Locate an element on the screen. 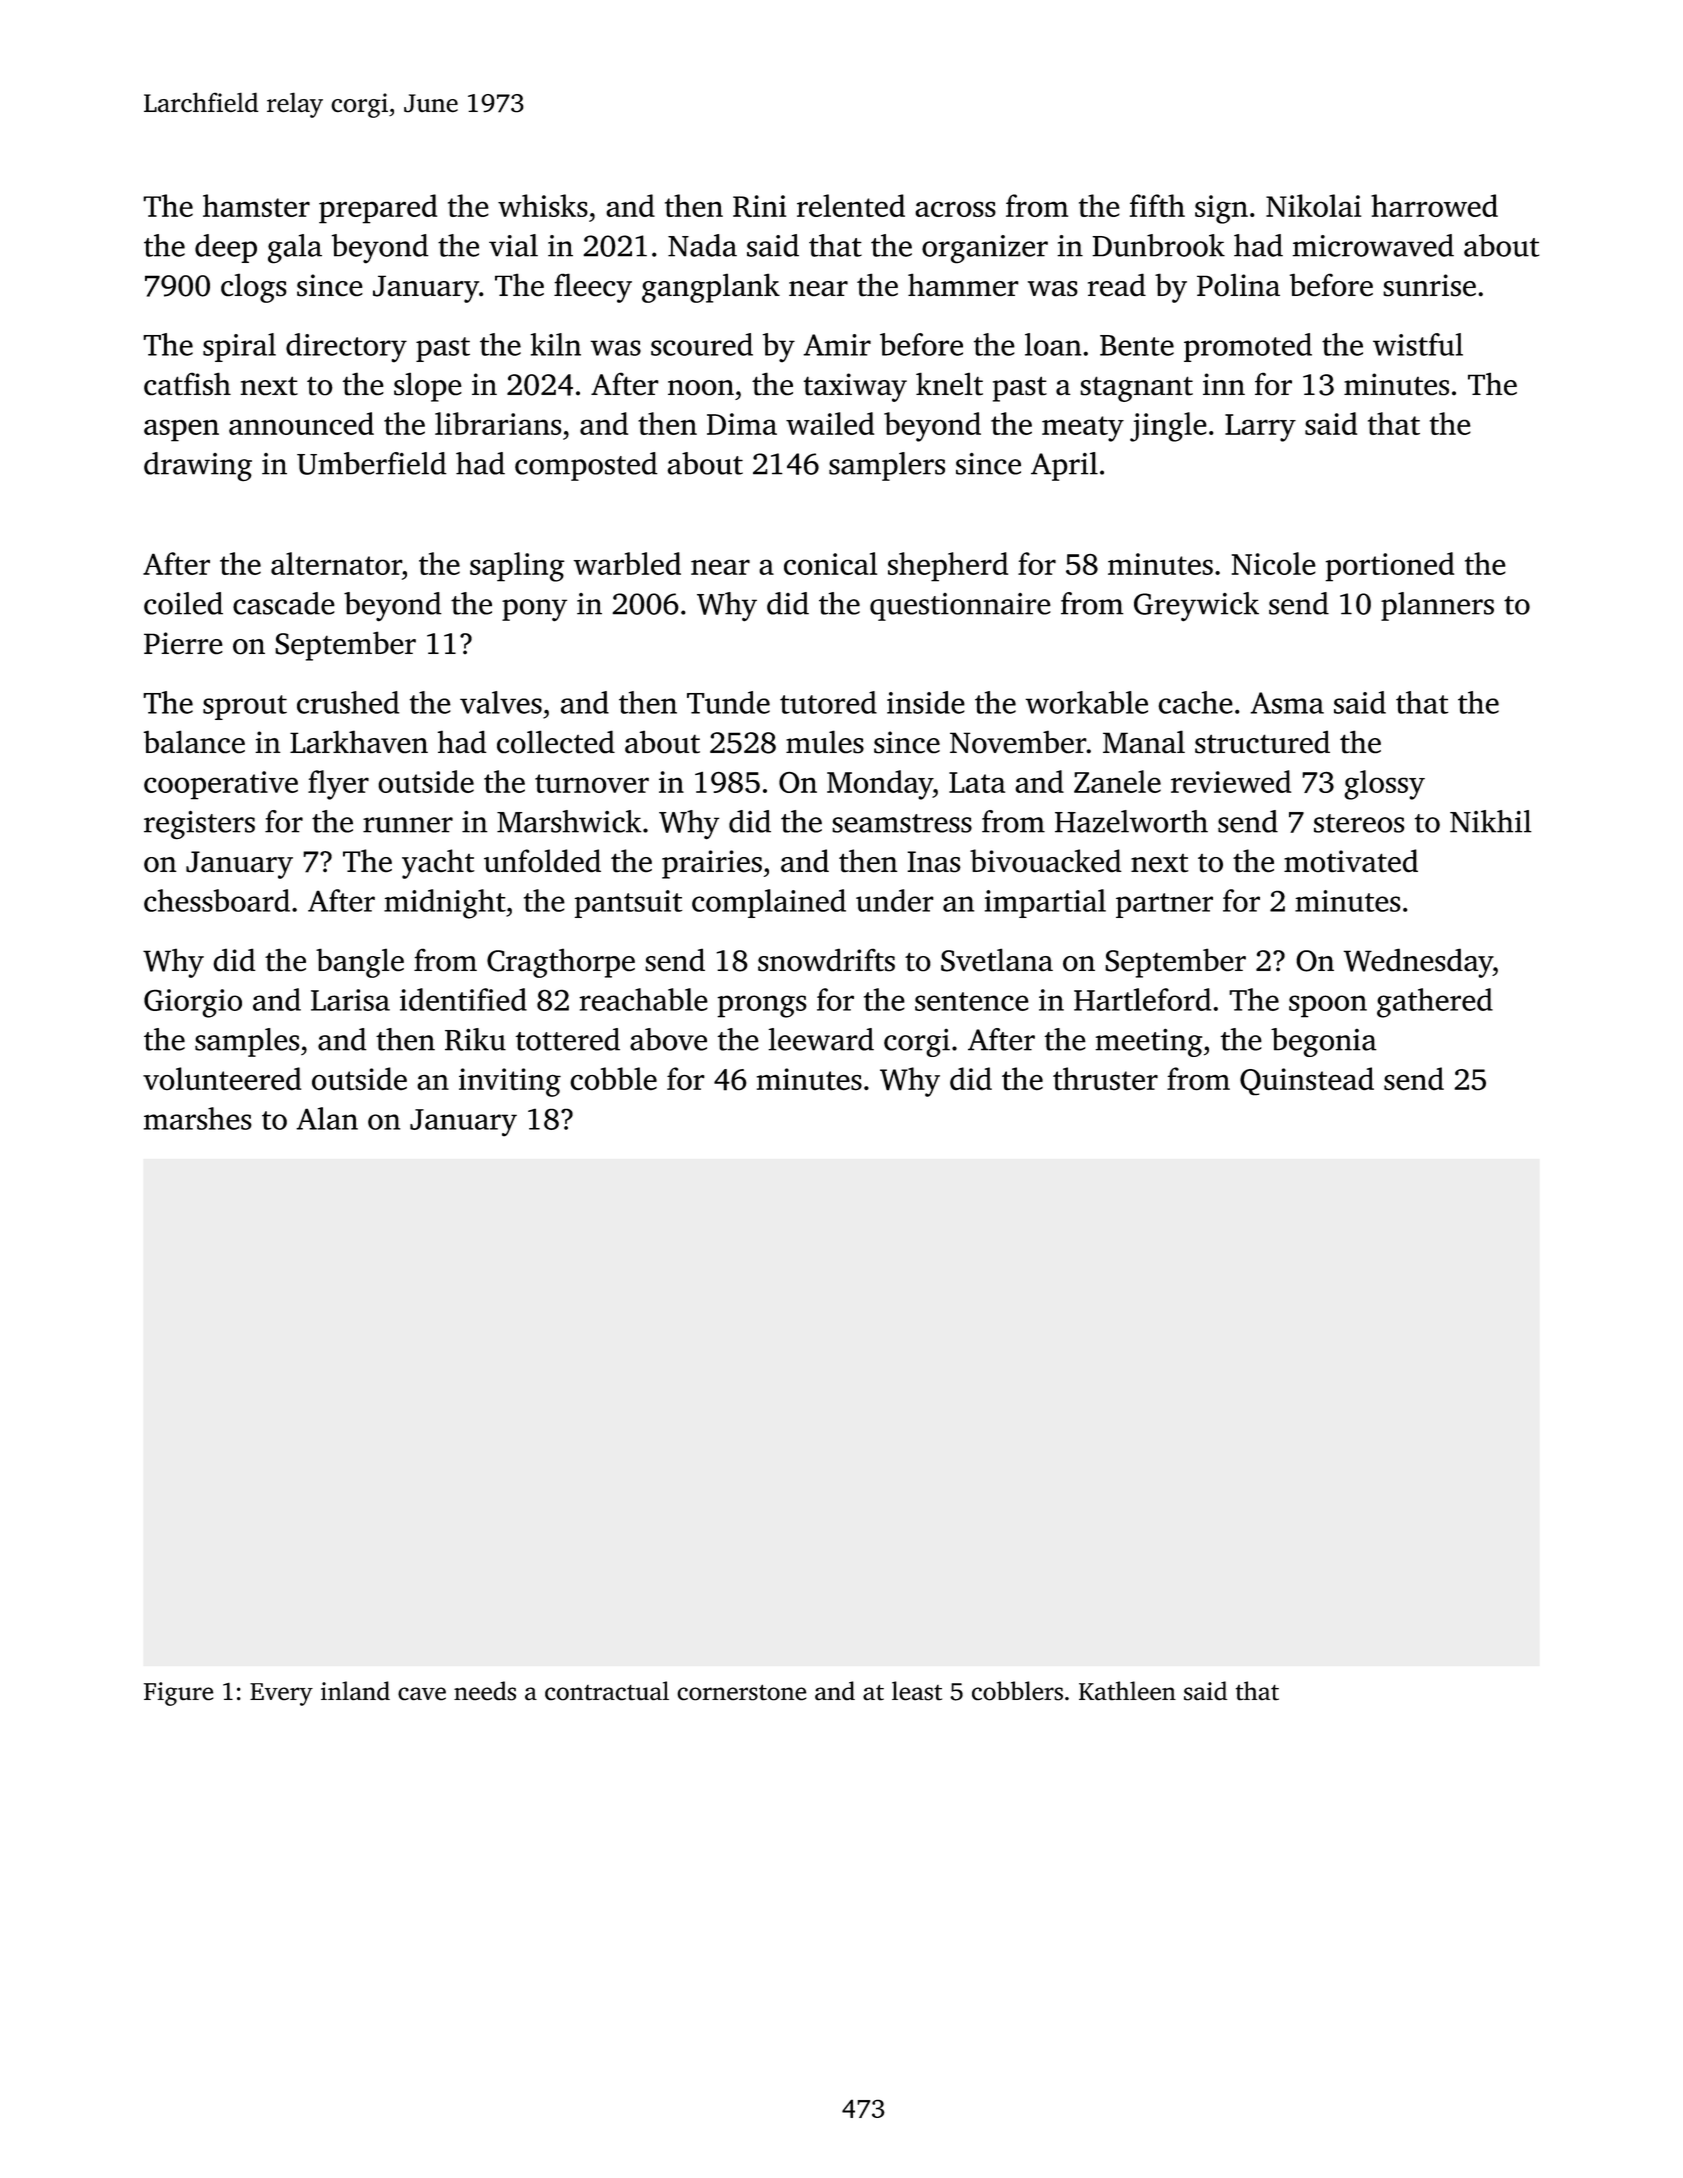 This screenshot has width=1683, height=2178. gathered is located at coordinates (1435, 1003).
